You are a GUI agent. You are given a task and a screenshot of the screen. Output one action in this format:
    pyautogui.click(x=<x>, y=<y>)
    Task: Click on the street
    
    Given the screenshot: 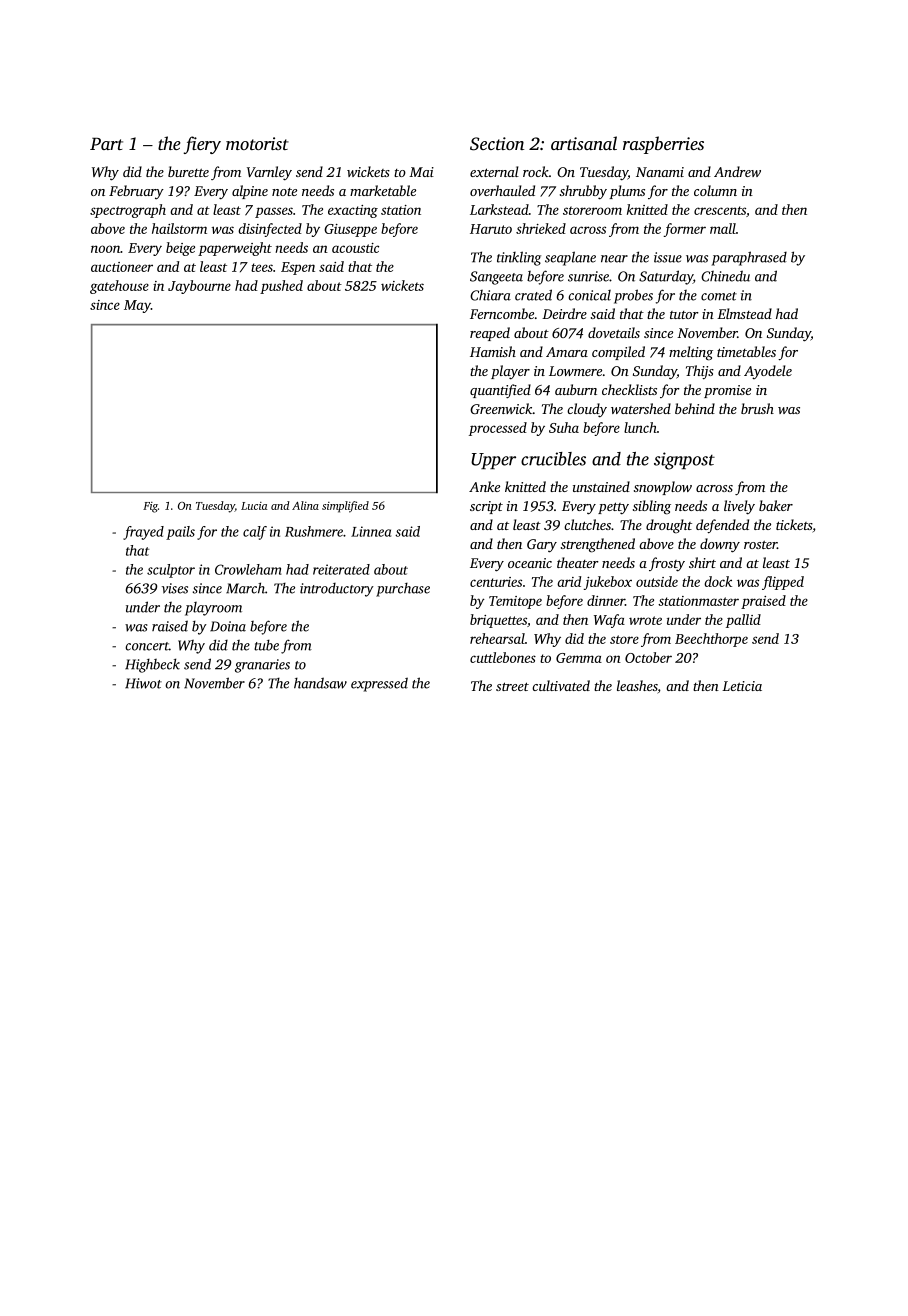 What is the action you would take?
    pyautogui.click(x=512, y=686)
